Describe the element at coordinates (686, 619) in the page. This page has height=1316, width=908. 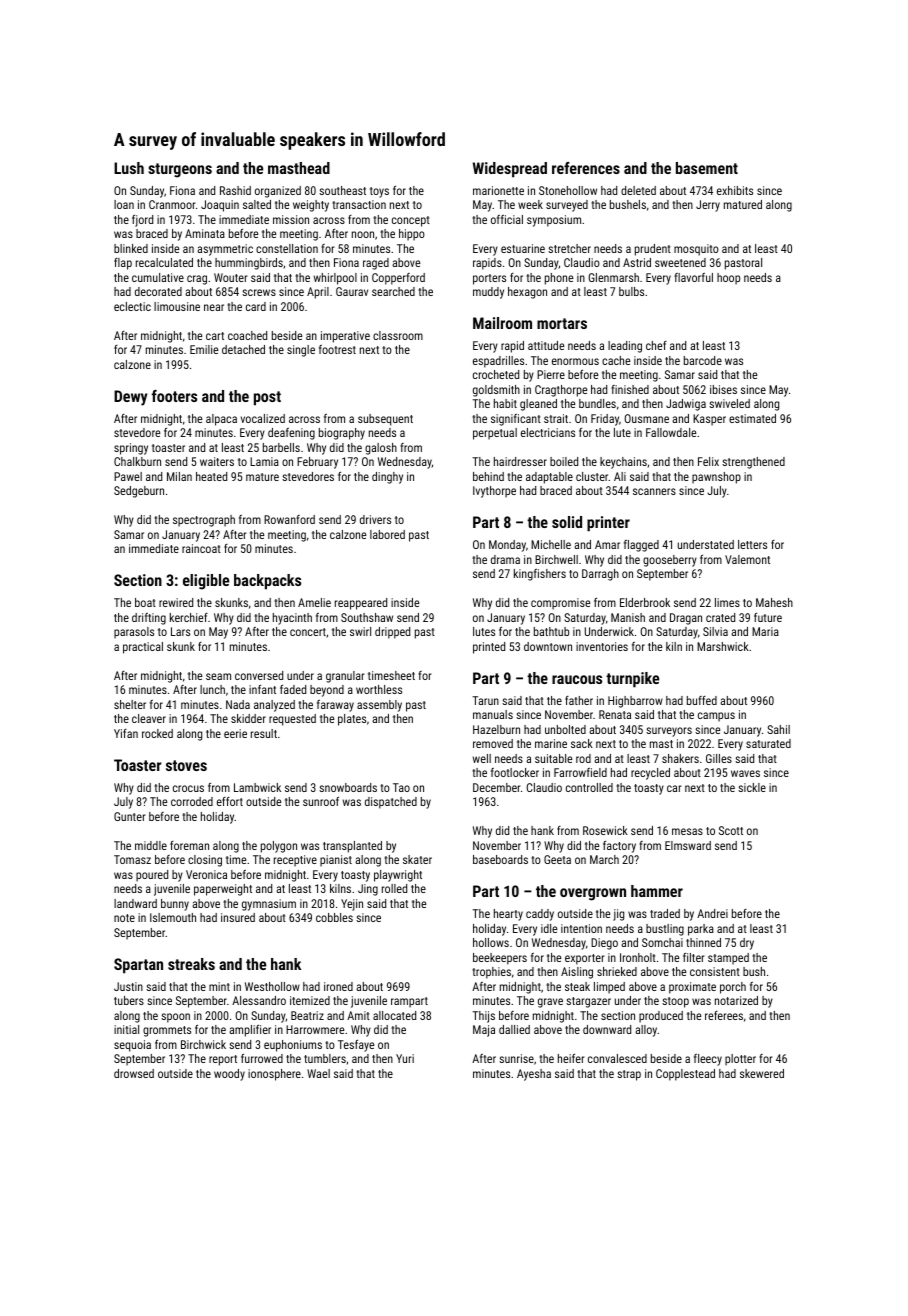
I see `Dragan` at that location.
